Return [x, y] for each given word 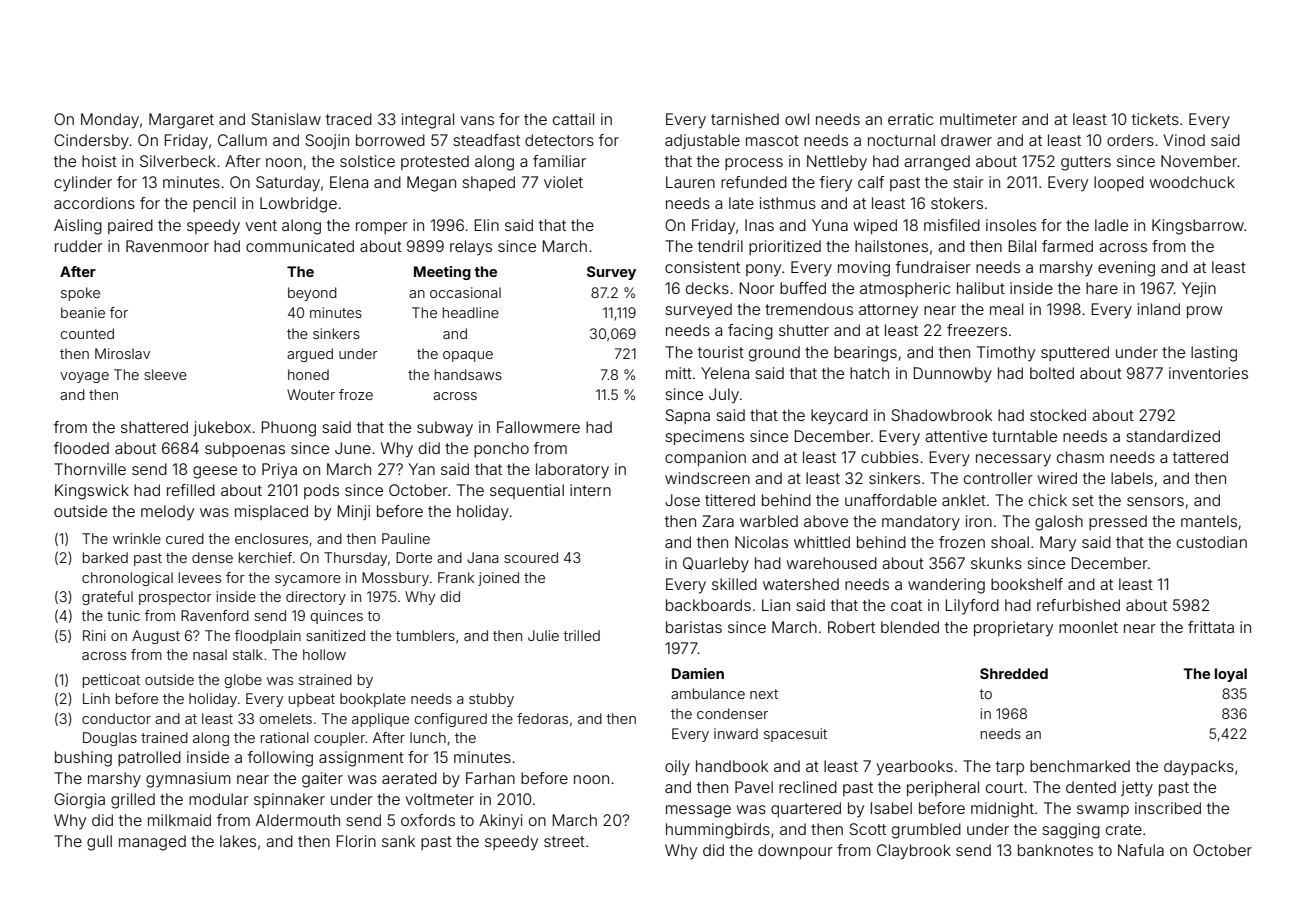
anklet [964, 500]
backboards [708, 605]
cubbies [890, 457]
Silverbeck [178, 161]
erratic [910, 119]
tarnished [745, 119]
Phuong [289, 429]
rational [285, 737]
